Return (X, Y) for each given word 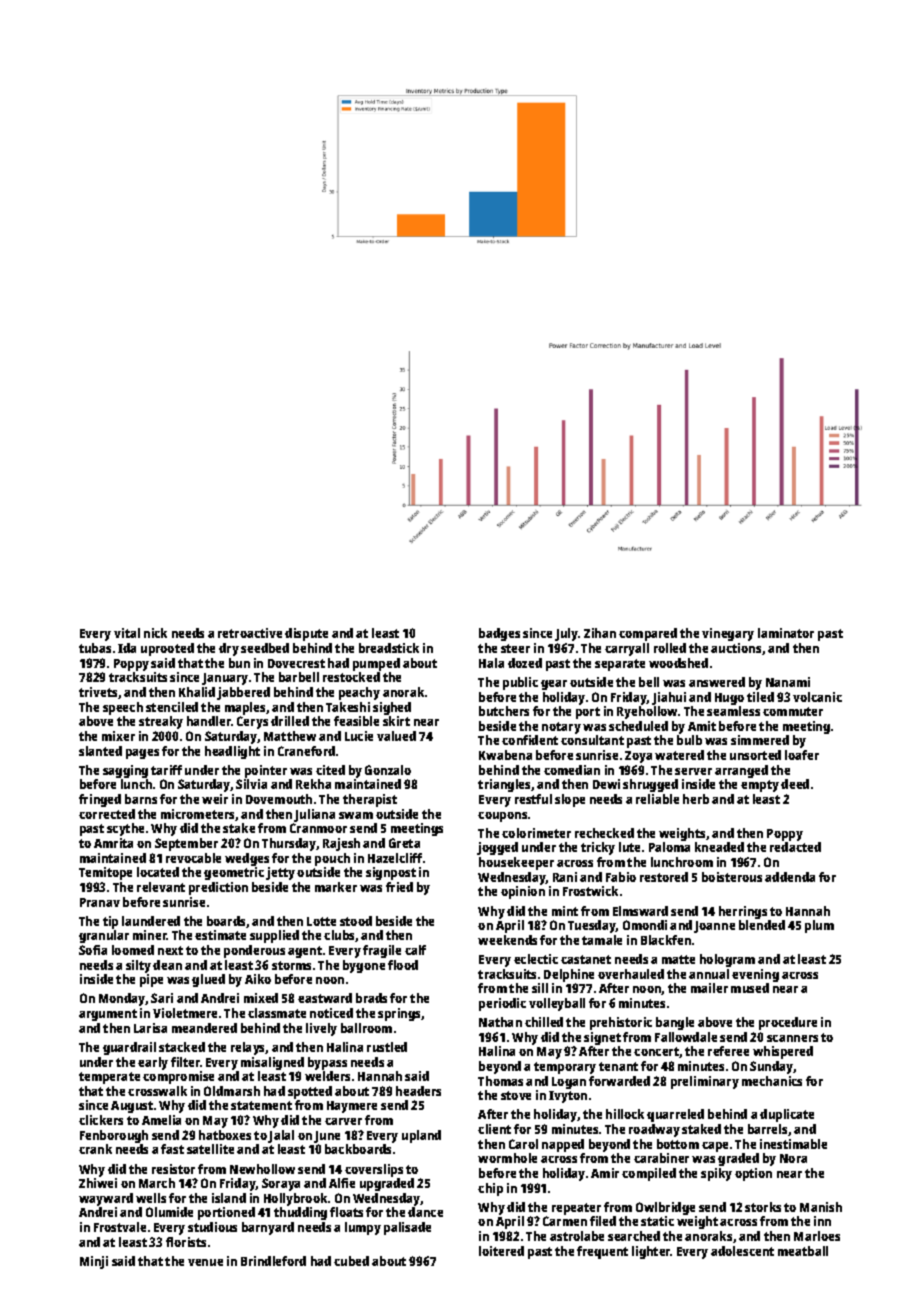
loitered (501, 1251)
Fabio (621, 877)
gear (554, 685)
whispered (783, 1052)
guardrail (129, 1048)
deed (795, 784)
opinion (523, 892)
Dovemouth (279, 799)
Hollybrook (295, 1199)
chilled (544, 1022)
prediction (218, 888)
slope (570, 800)
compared (648, 634)
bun (239, 663)
